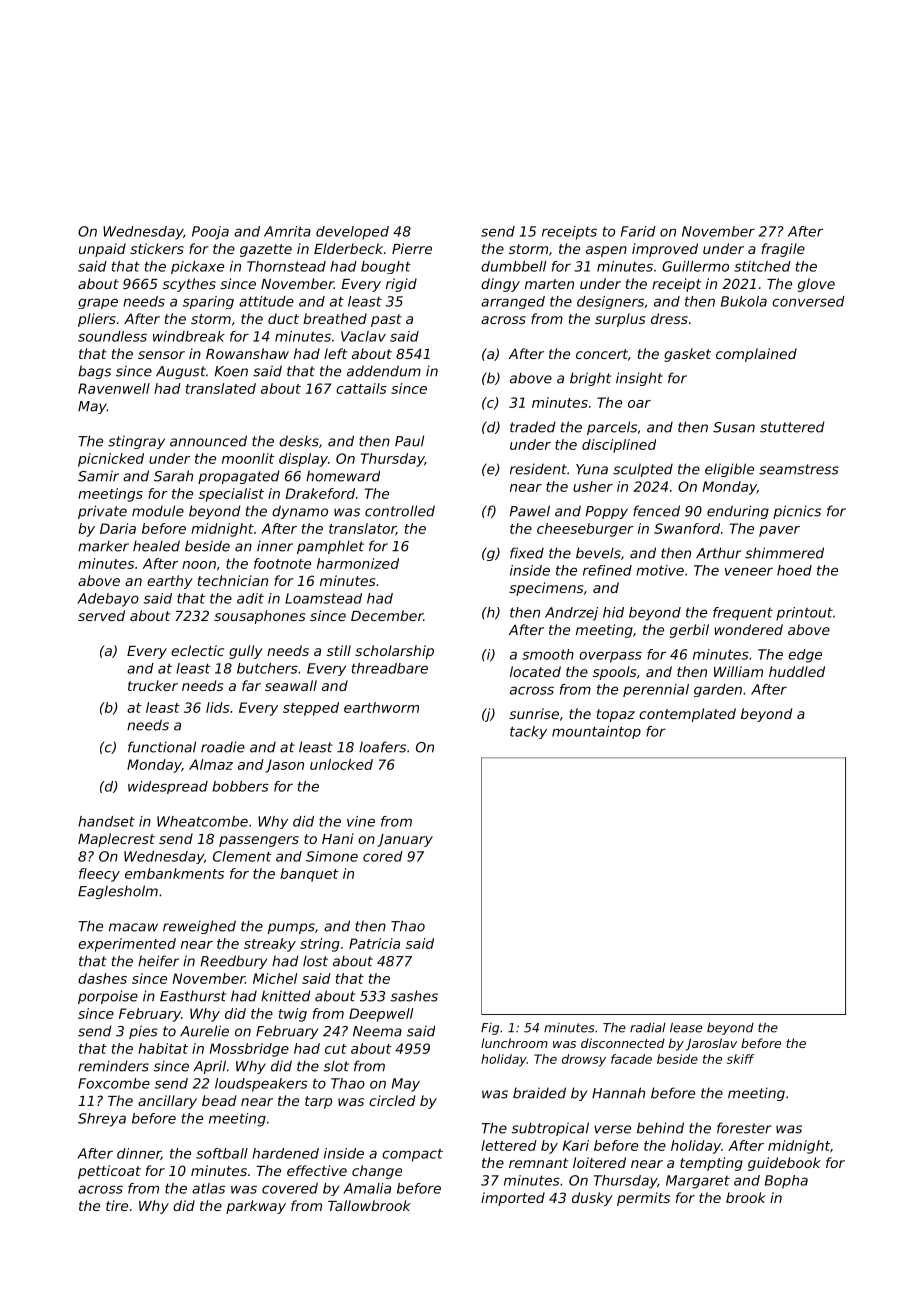 Image resolution: width=924 pixels, height=1308 pixels. What do you see at coordinates (256, 1207) in the screenshot?
I see `parkway` at bounding box center [256, 1207].
